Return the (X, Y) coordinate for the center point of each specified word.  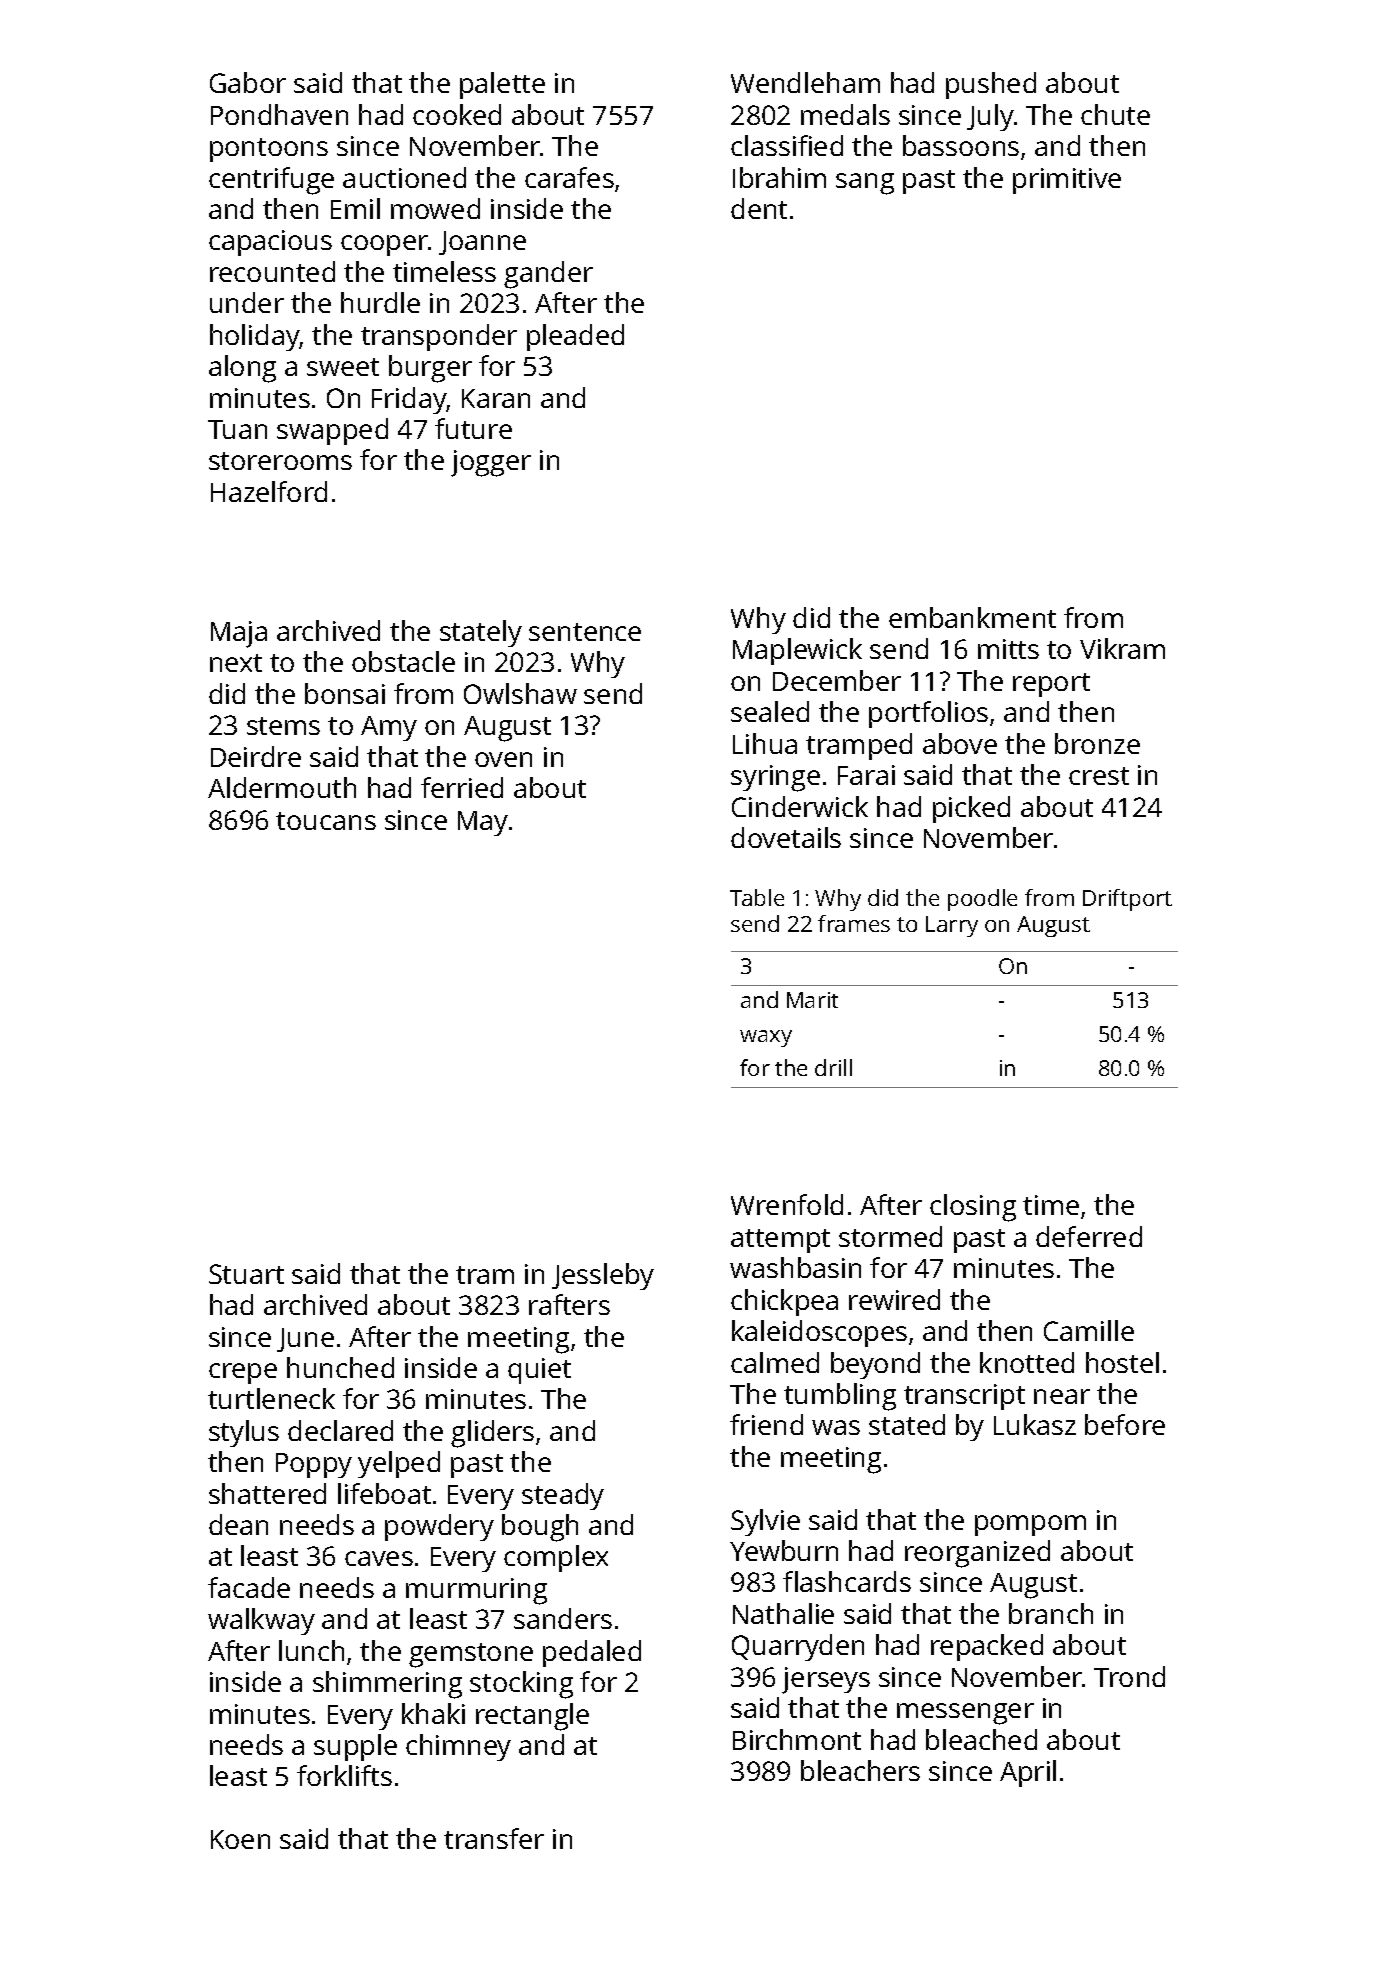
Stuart (246, 1274)
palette (502, 85)
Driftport (1127, 900)
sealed (770, 711)
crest (1099, 776)
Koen (240, 1839)
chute (1115, 114)
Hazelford (269, 491)
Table (757, 897)
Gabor (248, 82)
